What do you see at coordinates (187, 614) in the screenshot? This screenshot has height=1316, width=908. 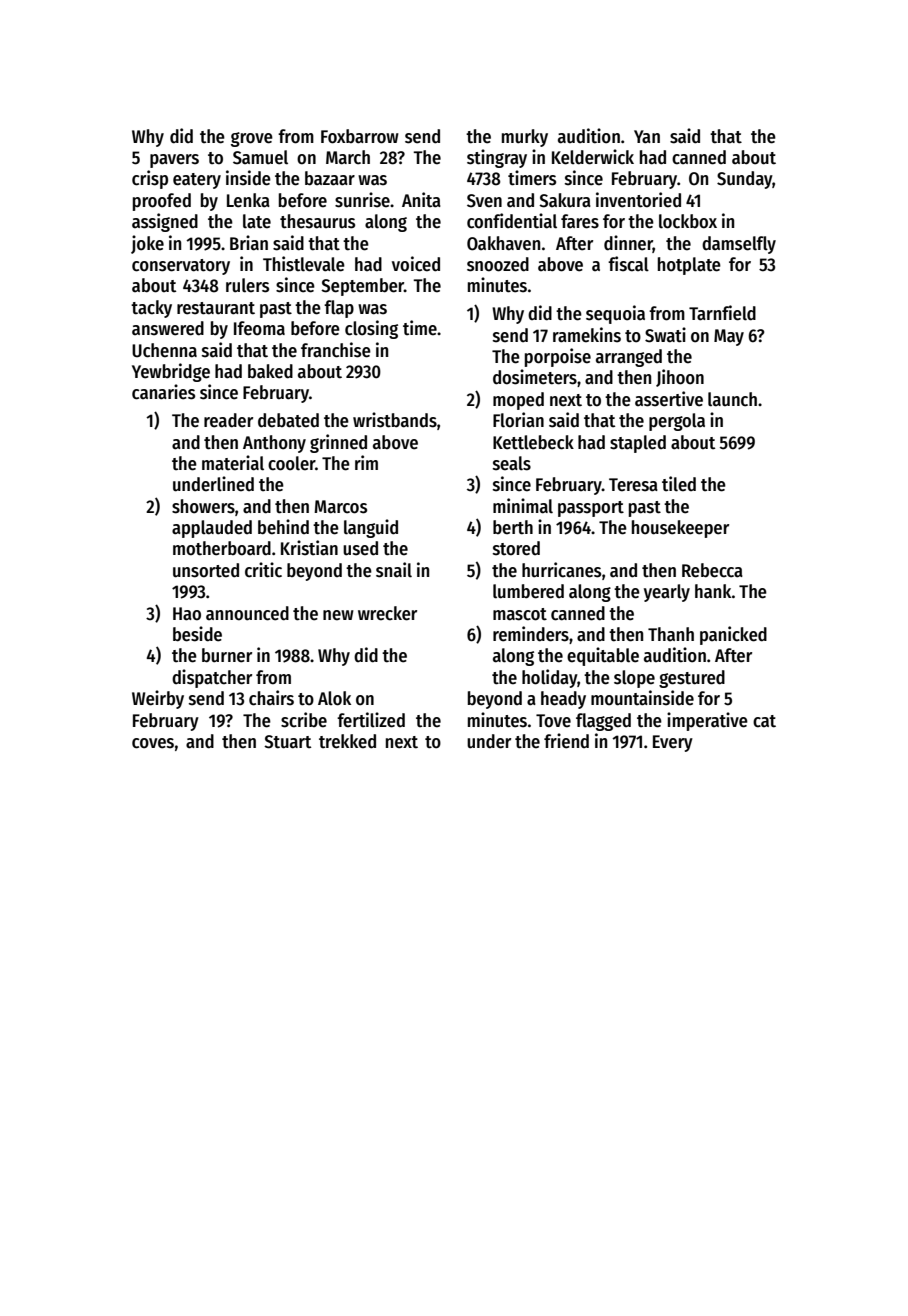 I see `Hao` at bounding box center [187, 614].
